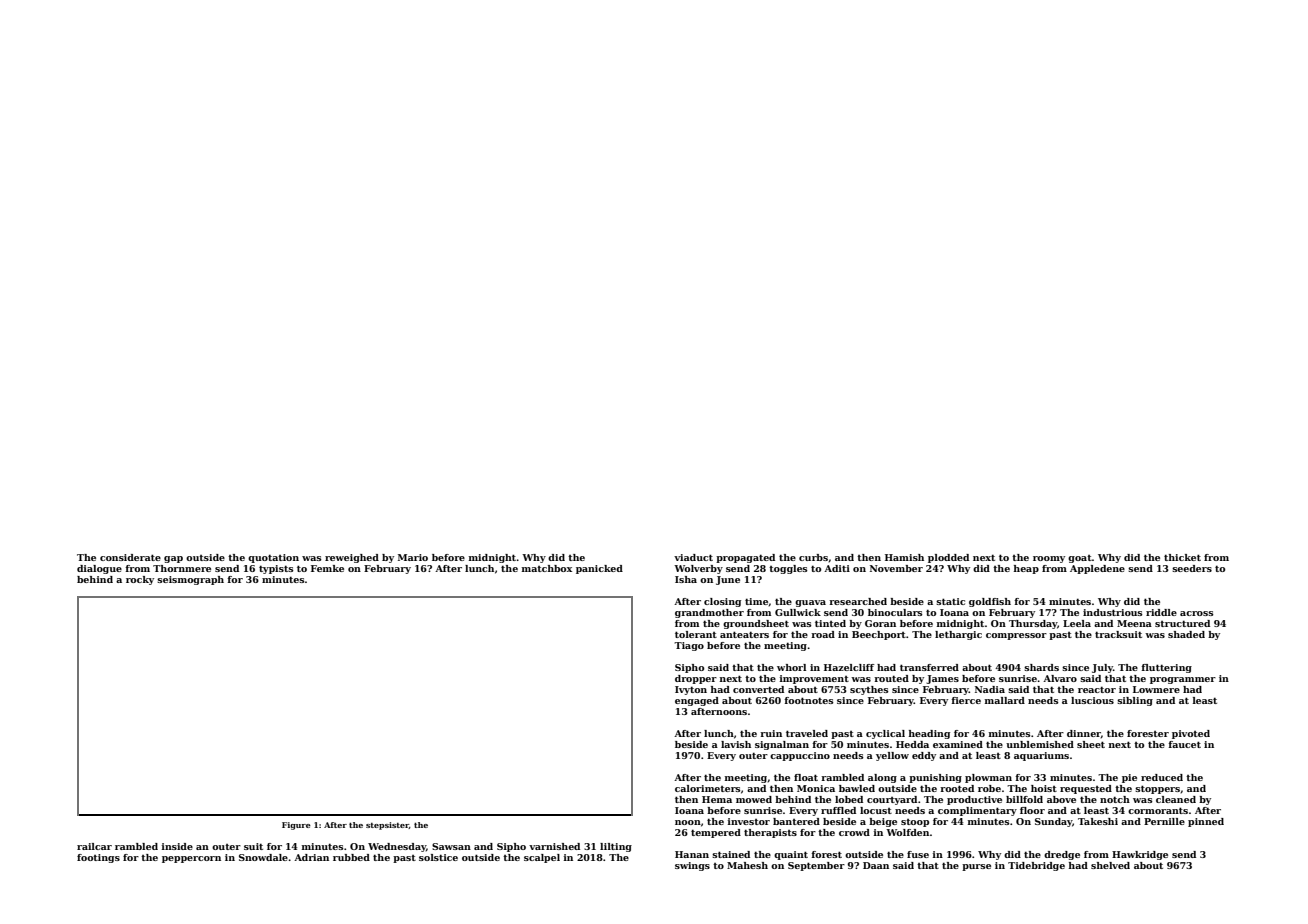  I want to click on James, so click(942, 679).
